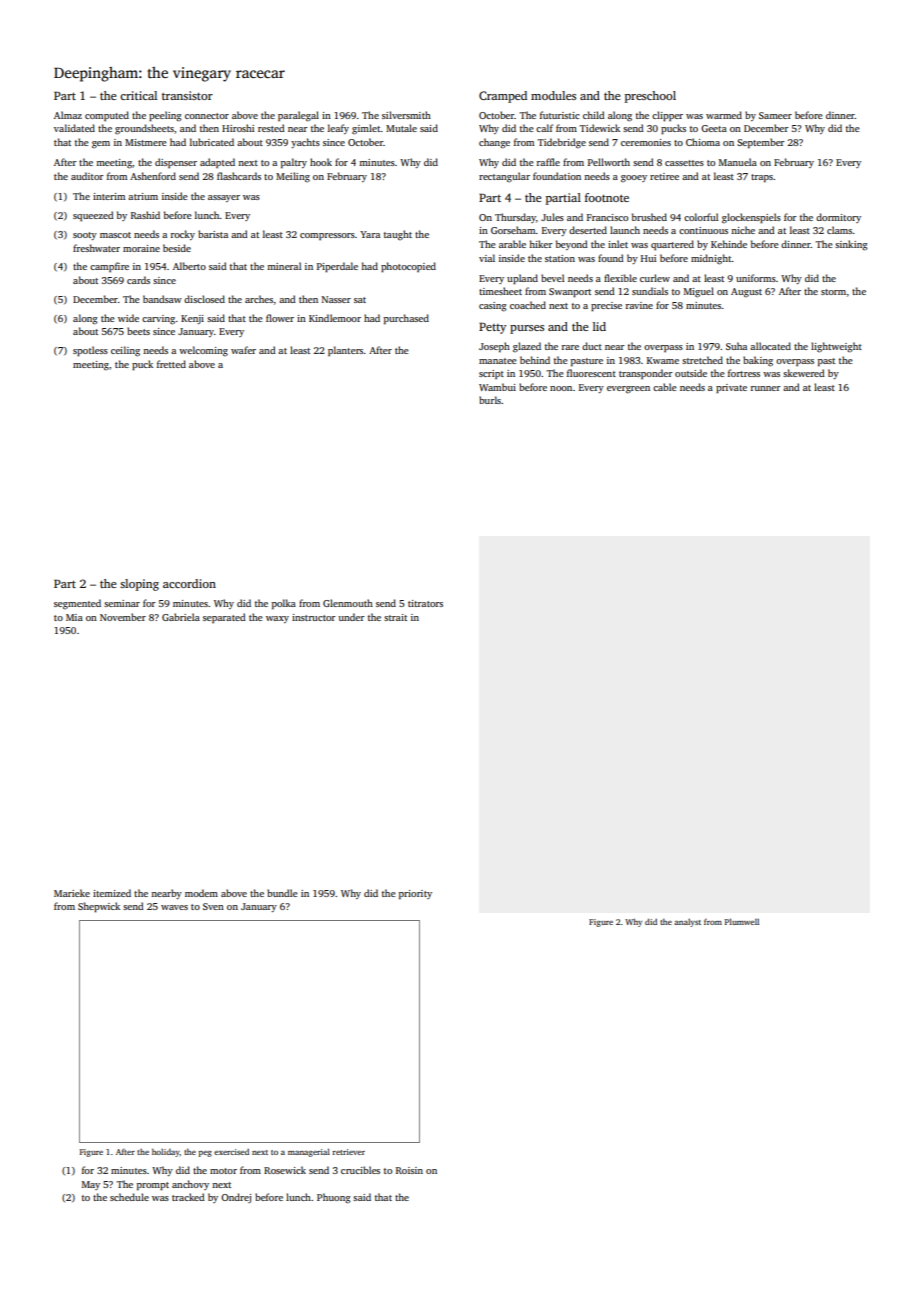  I want to click on Plumwell, so click(742, 921).
